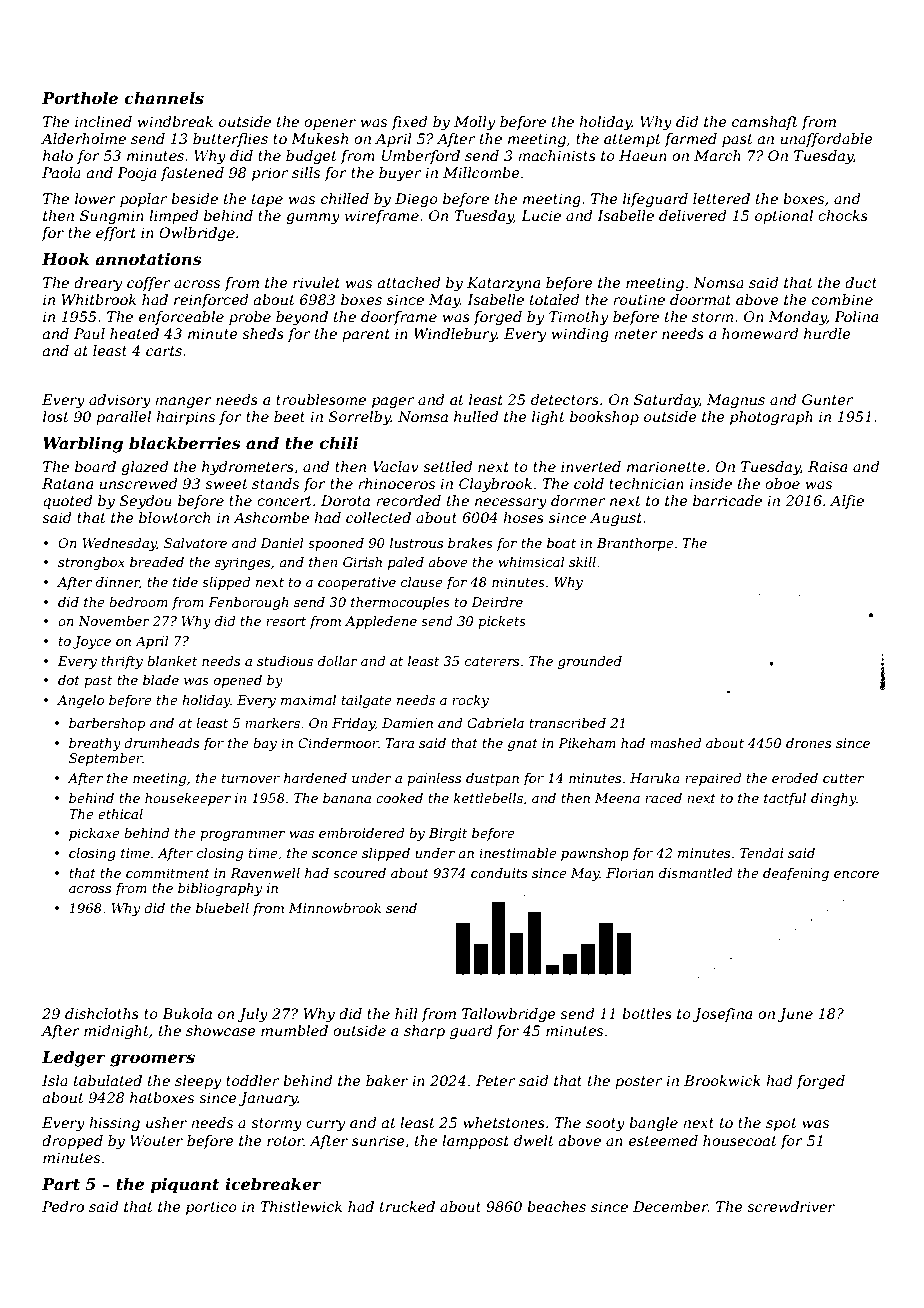 Image resolution: width=924 pixels, height=1308 pixels. Describe the element at coordinates (791, 1206) in the screenshot. I see `screwdriver` at that location.
